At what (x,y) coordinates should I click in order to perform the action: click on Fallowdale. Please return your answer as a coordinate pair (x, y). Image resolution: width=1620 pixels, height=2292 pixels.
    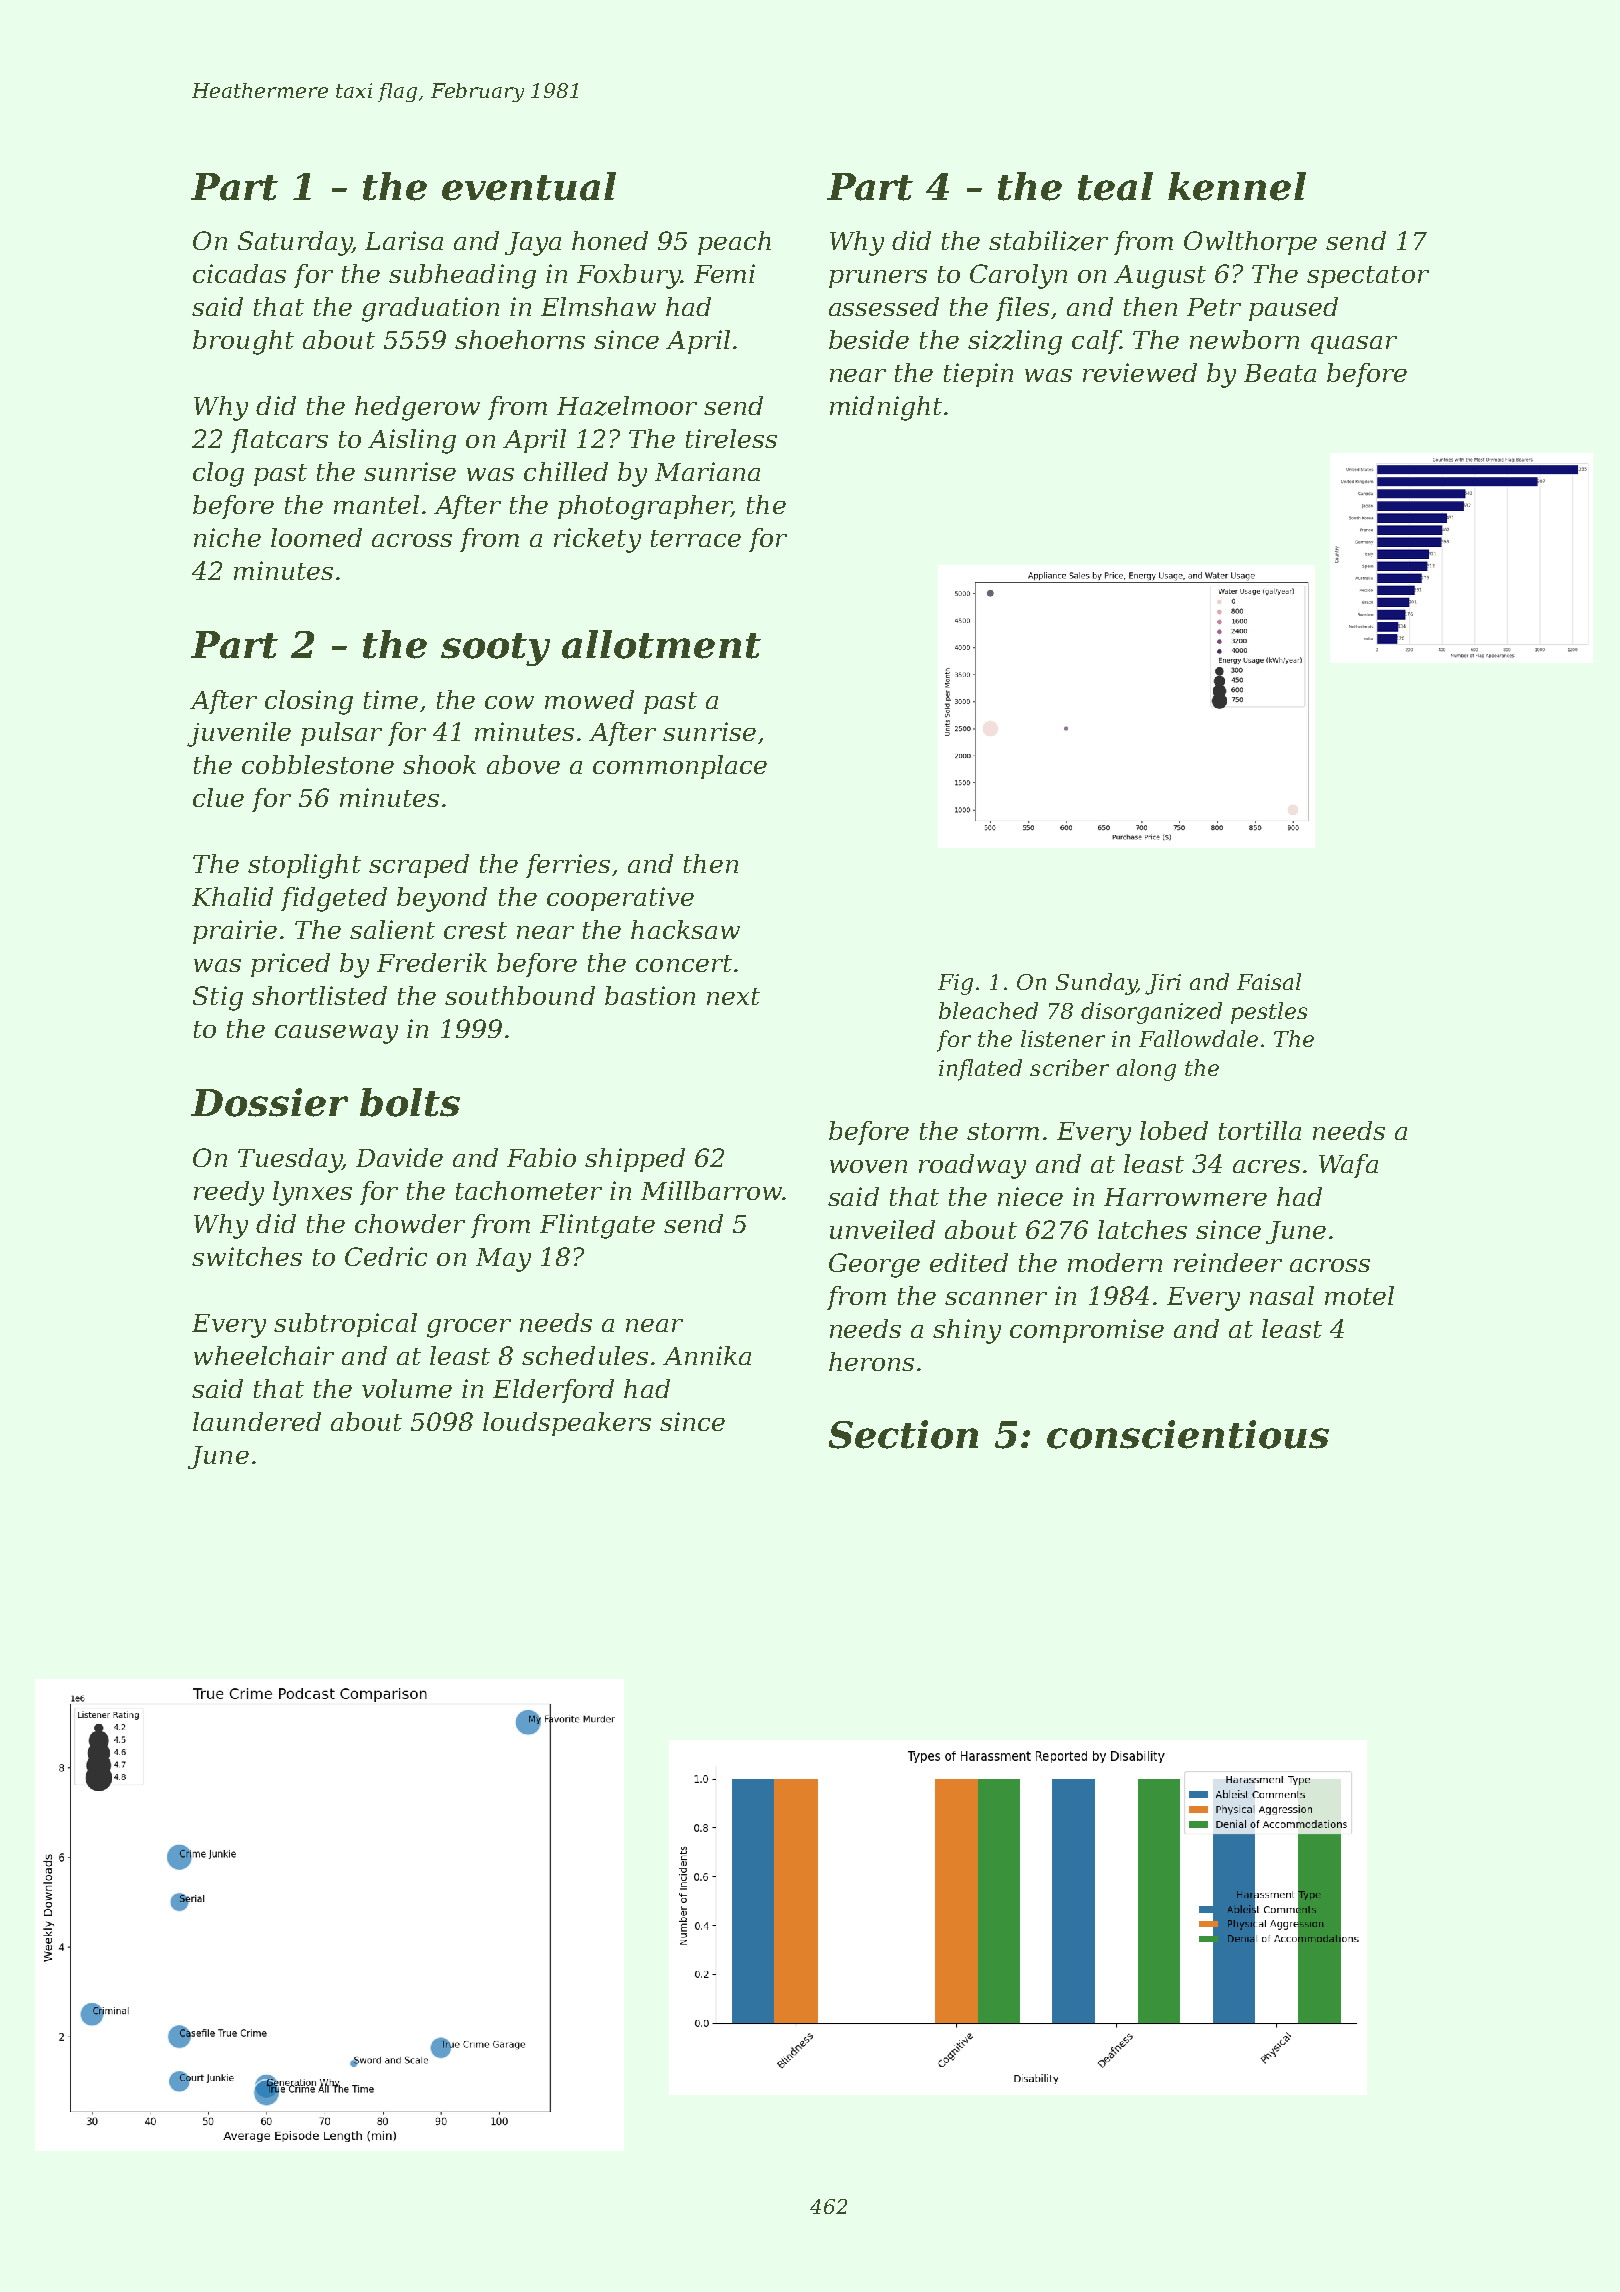
    Looking at the image, I should click on (1198, 1038).
